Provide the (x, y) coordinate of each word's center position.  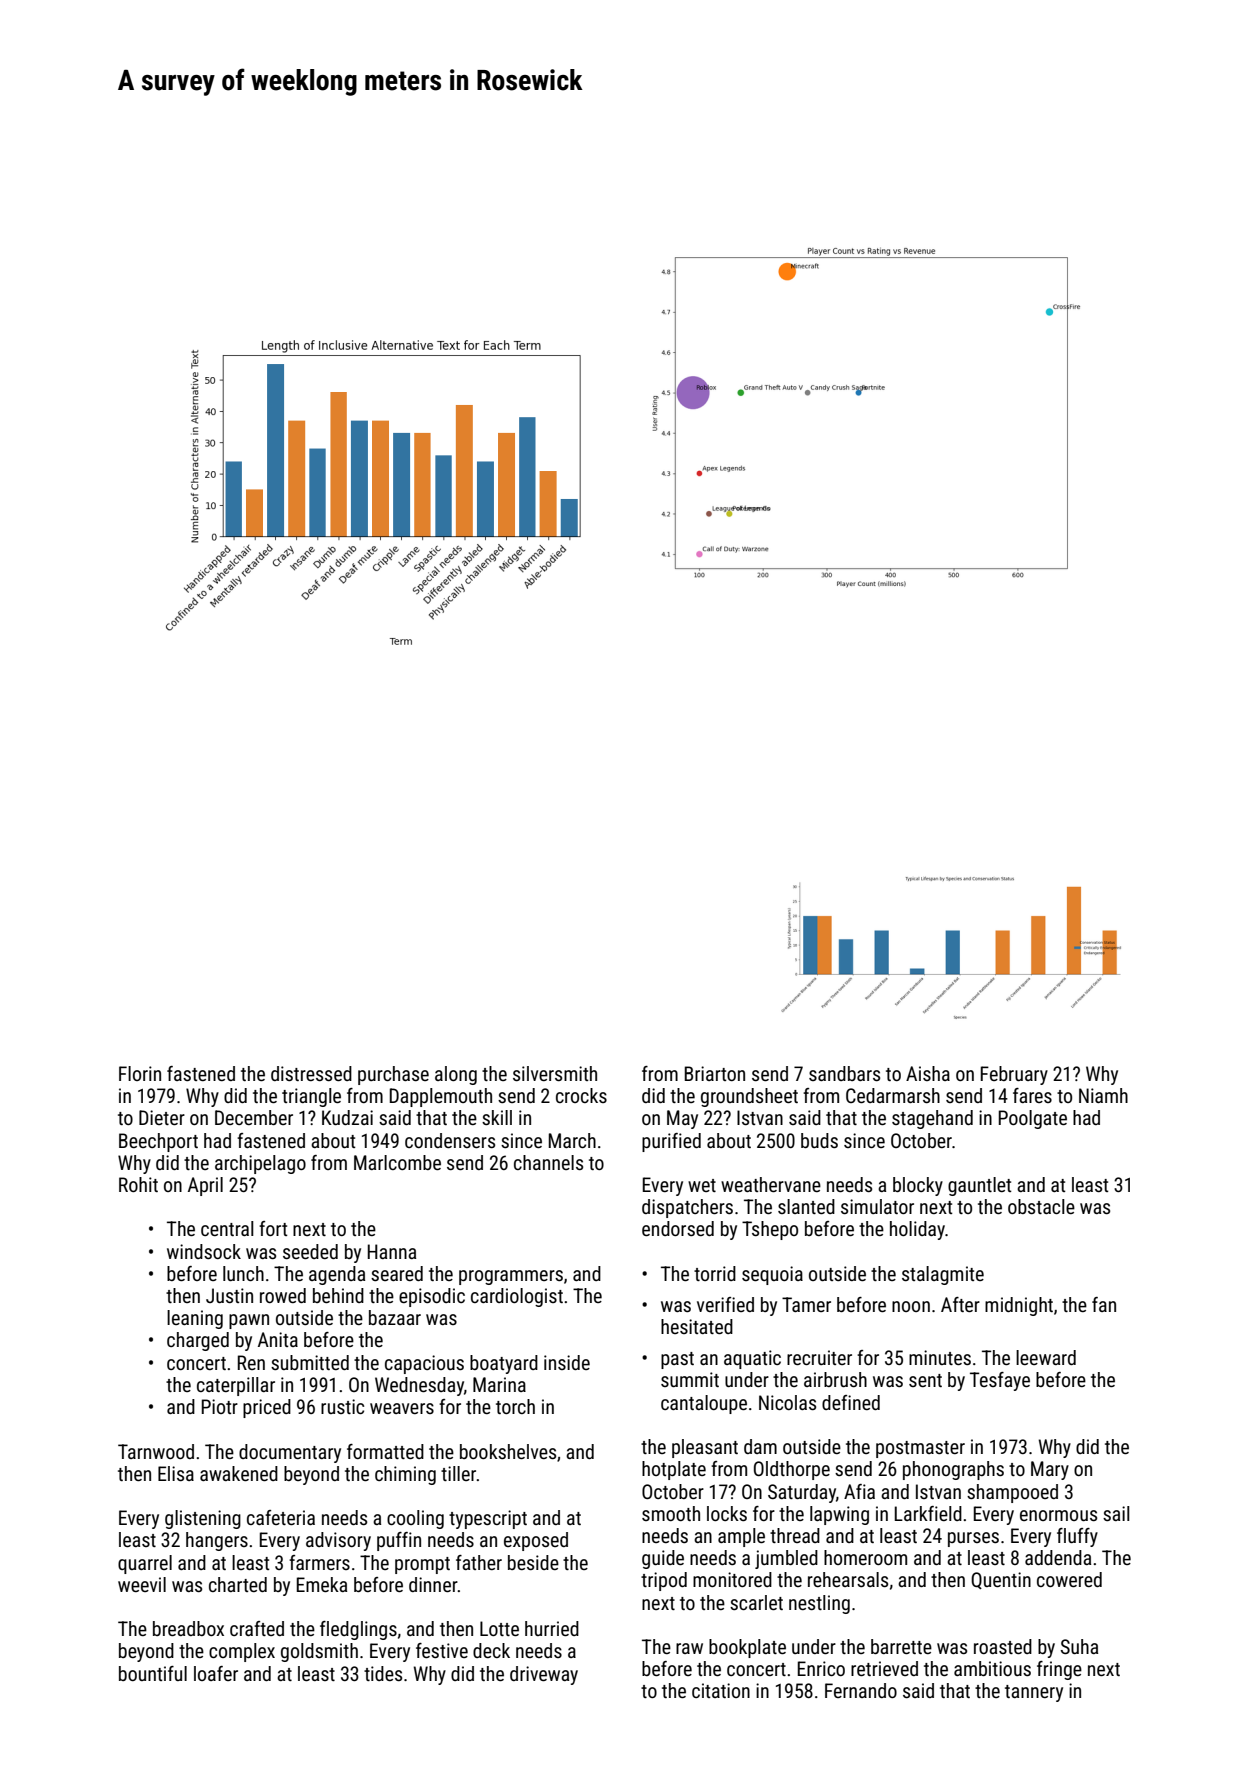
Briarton (715, 1073)
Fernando (861, 1690)
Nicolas (787, 1402)
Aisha (928, 1073)
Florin (140, 1073)
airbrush (835, 1379)
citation (721, 1690)
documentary (290, 1453)
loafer (216, 1673)
